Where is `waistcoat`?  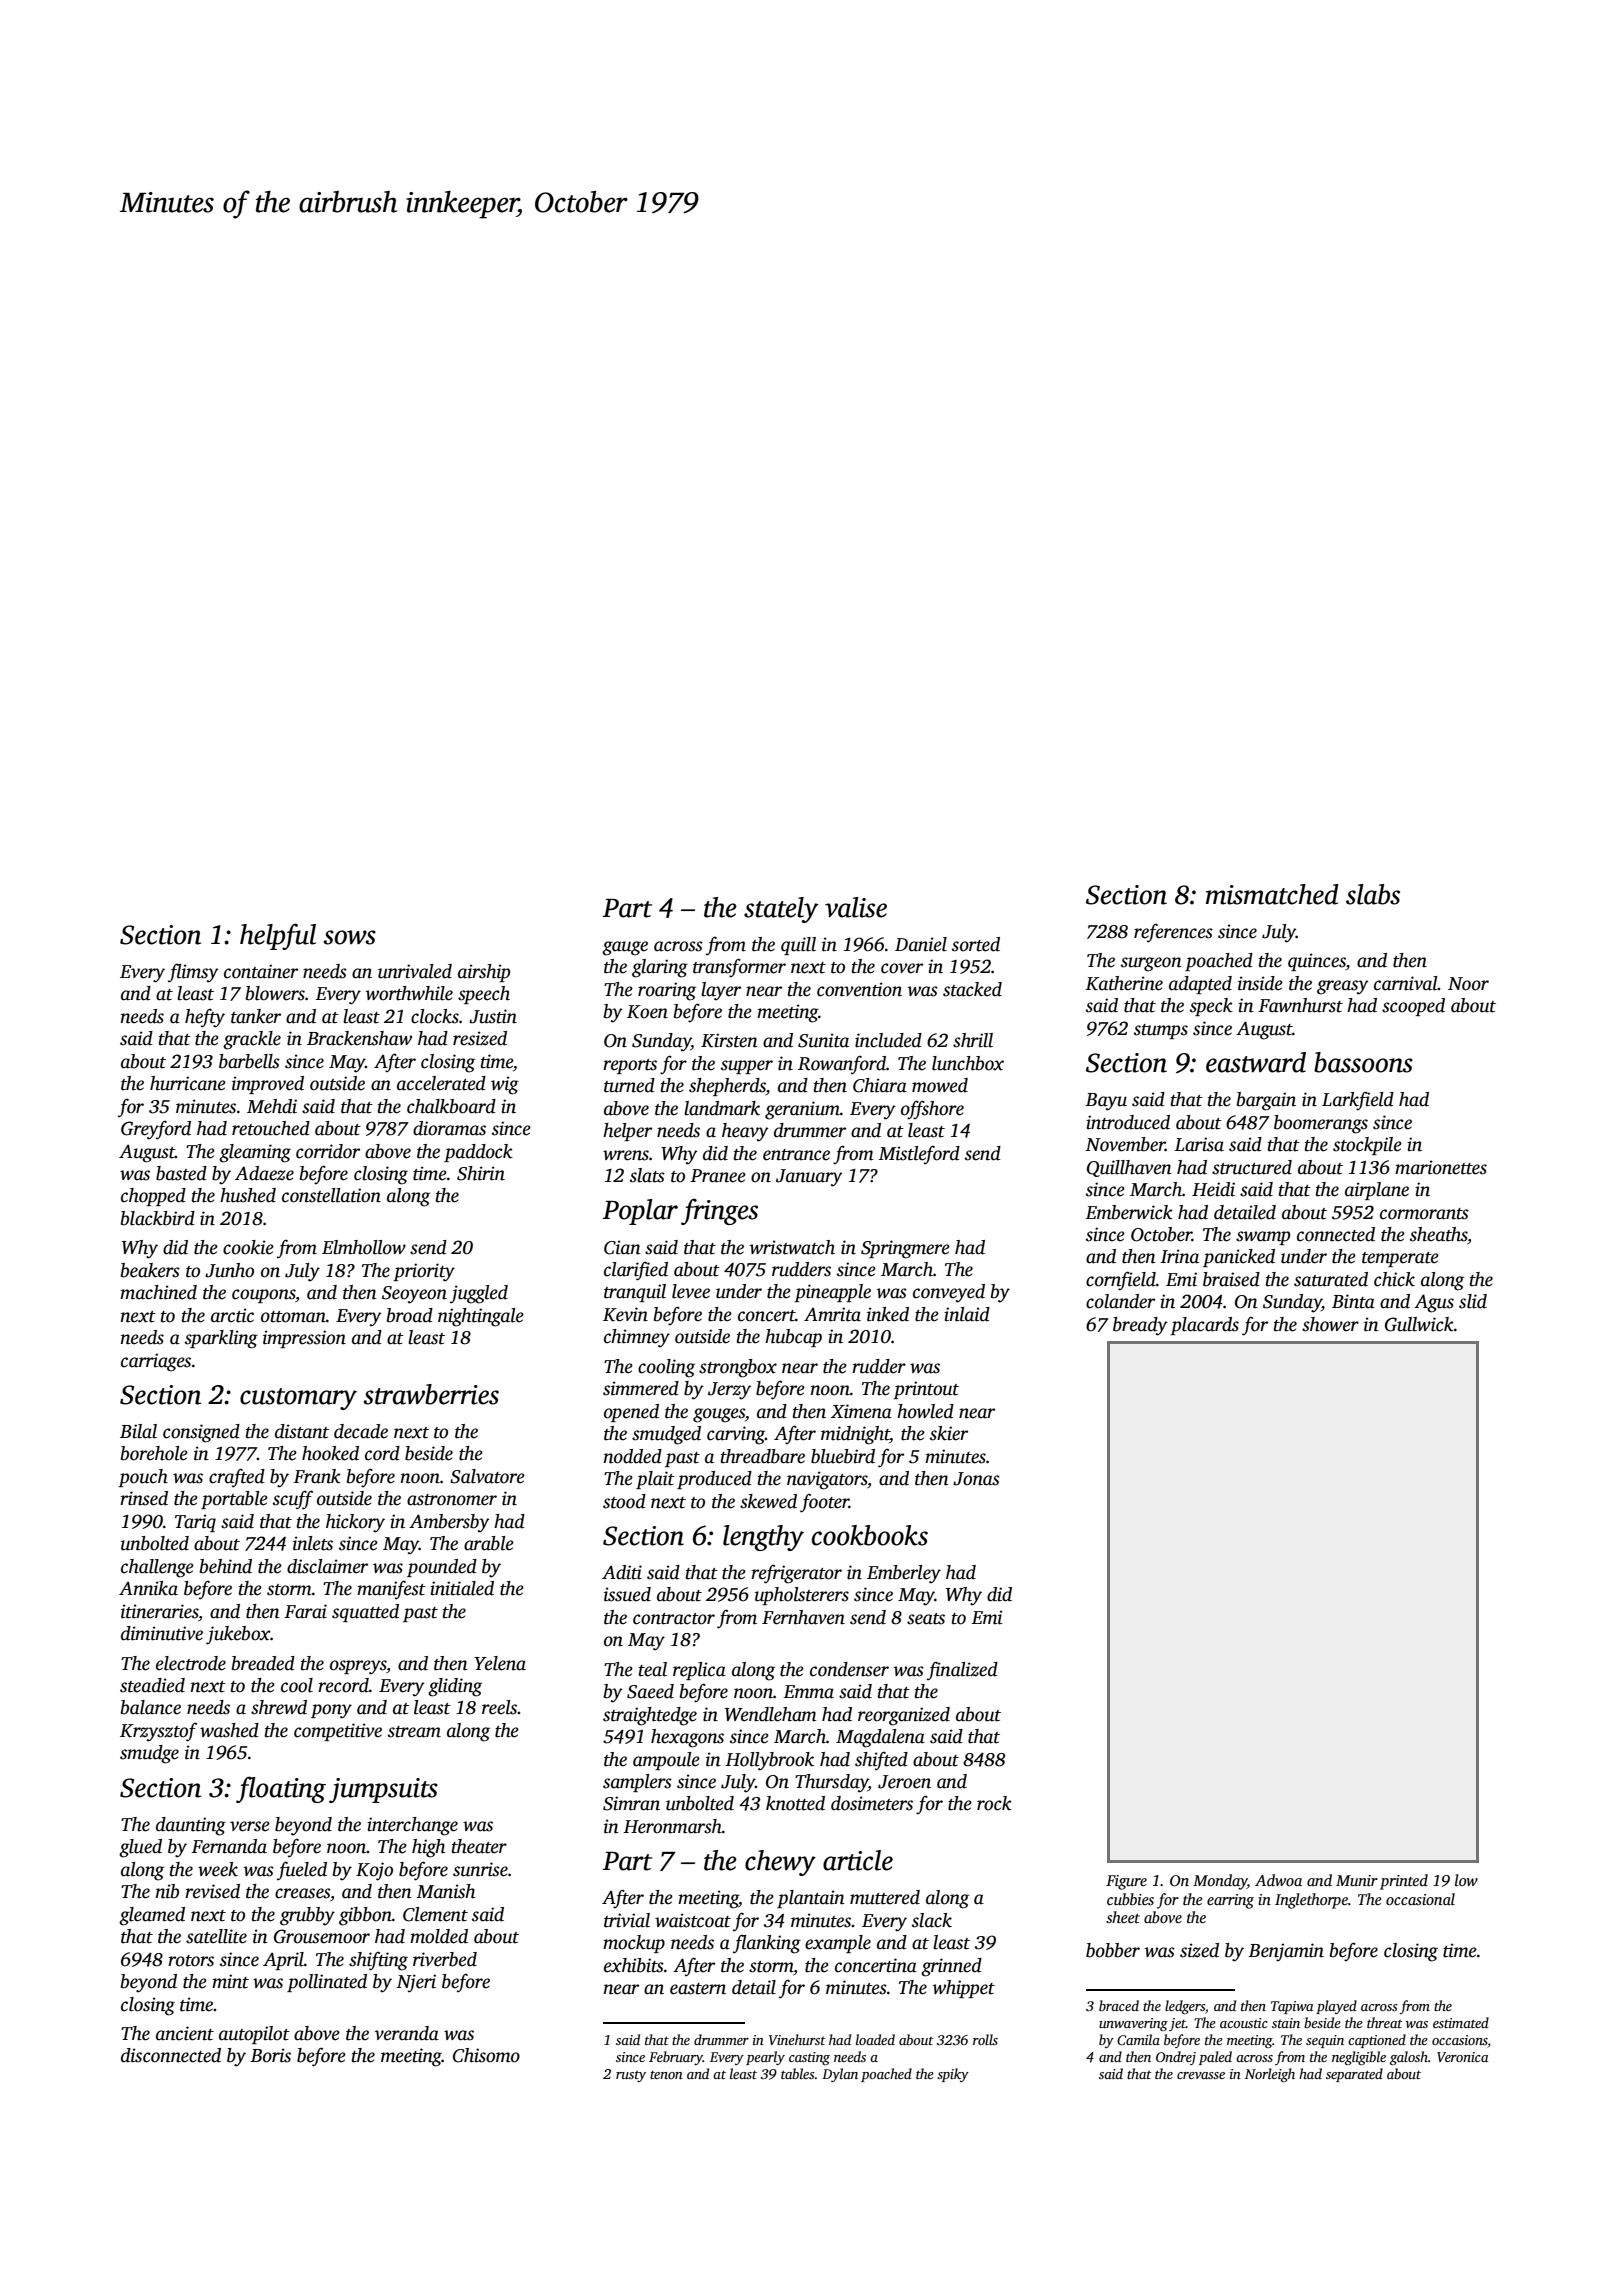 waistcoat is located at coordinates (693, 1920).
